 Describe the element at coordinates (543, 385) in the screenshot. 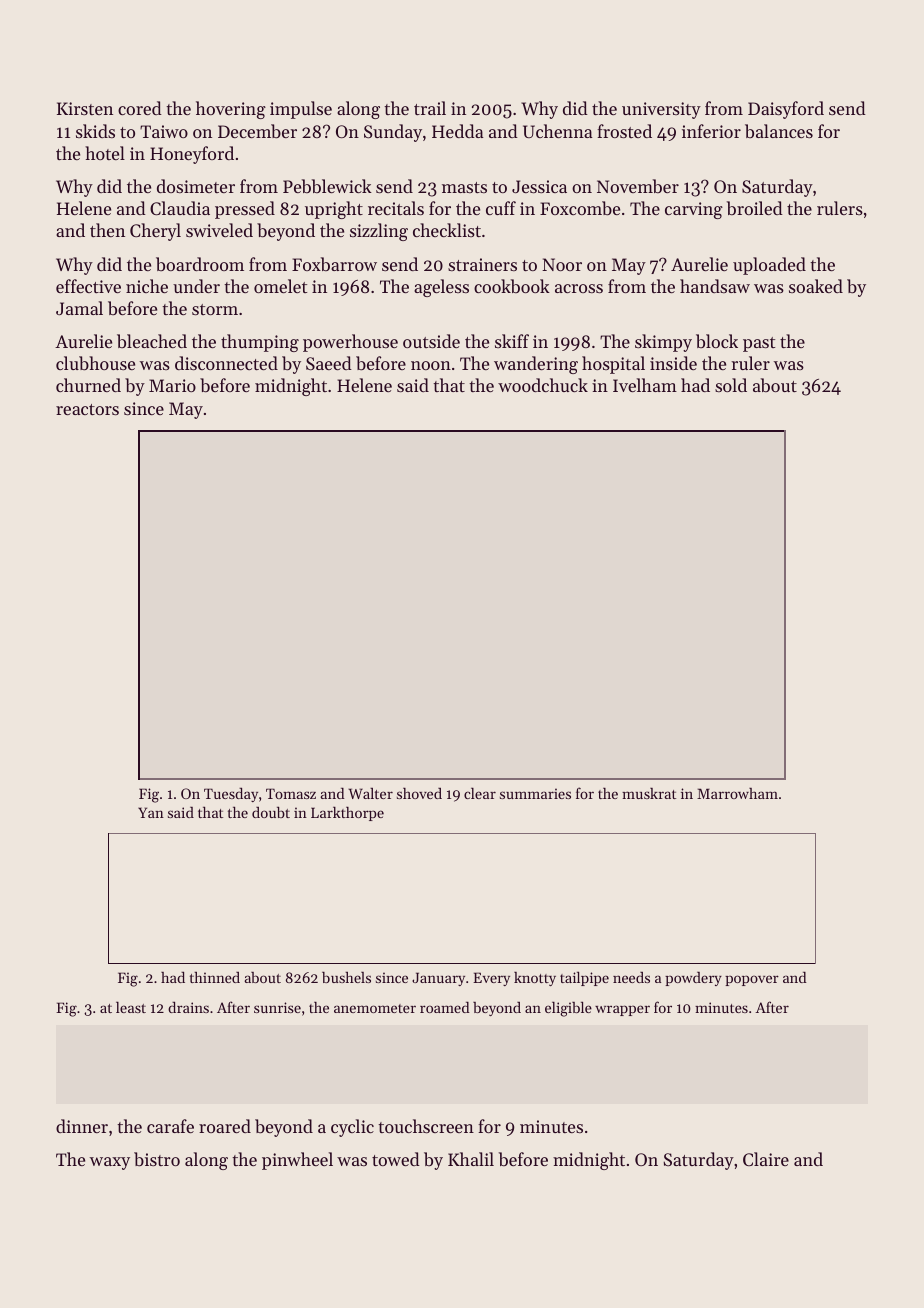

I see `woodchuck` at that location.
